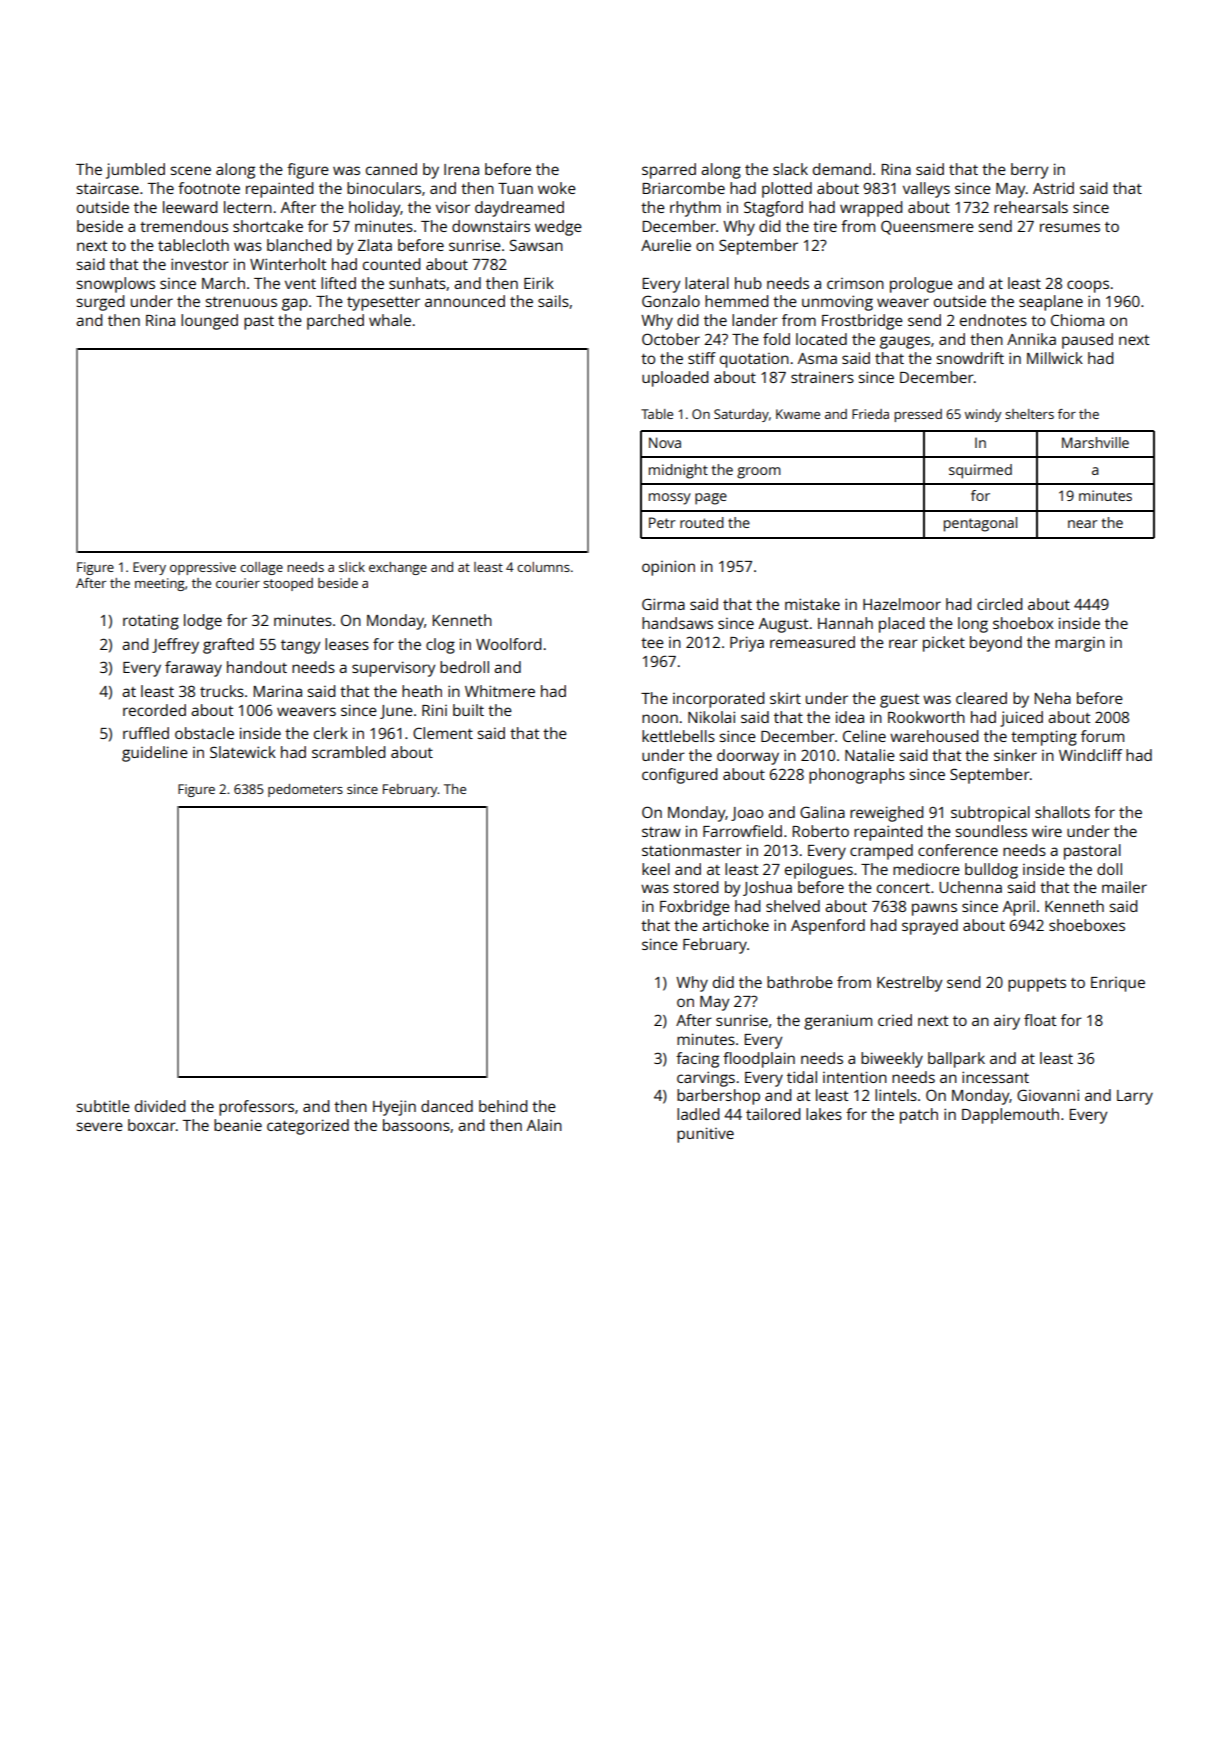 This page has height=1740, width=1230. What do you see at coordinates (398, 568) in the page?
I see `exchange` at bounding box center [398, 568].
